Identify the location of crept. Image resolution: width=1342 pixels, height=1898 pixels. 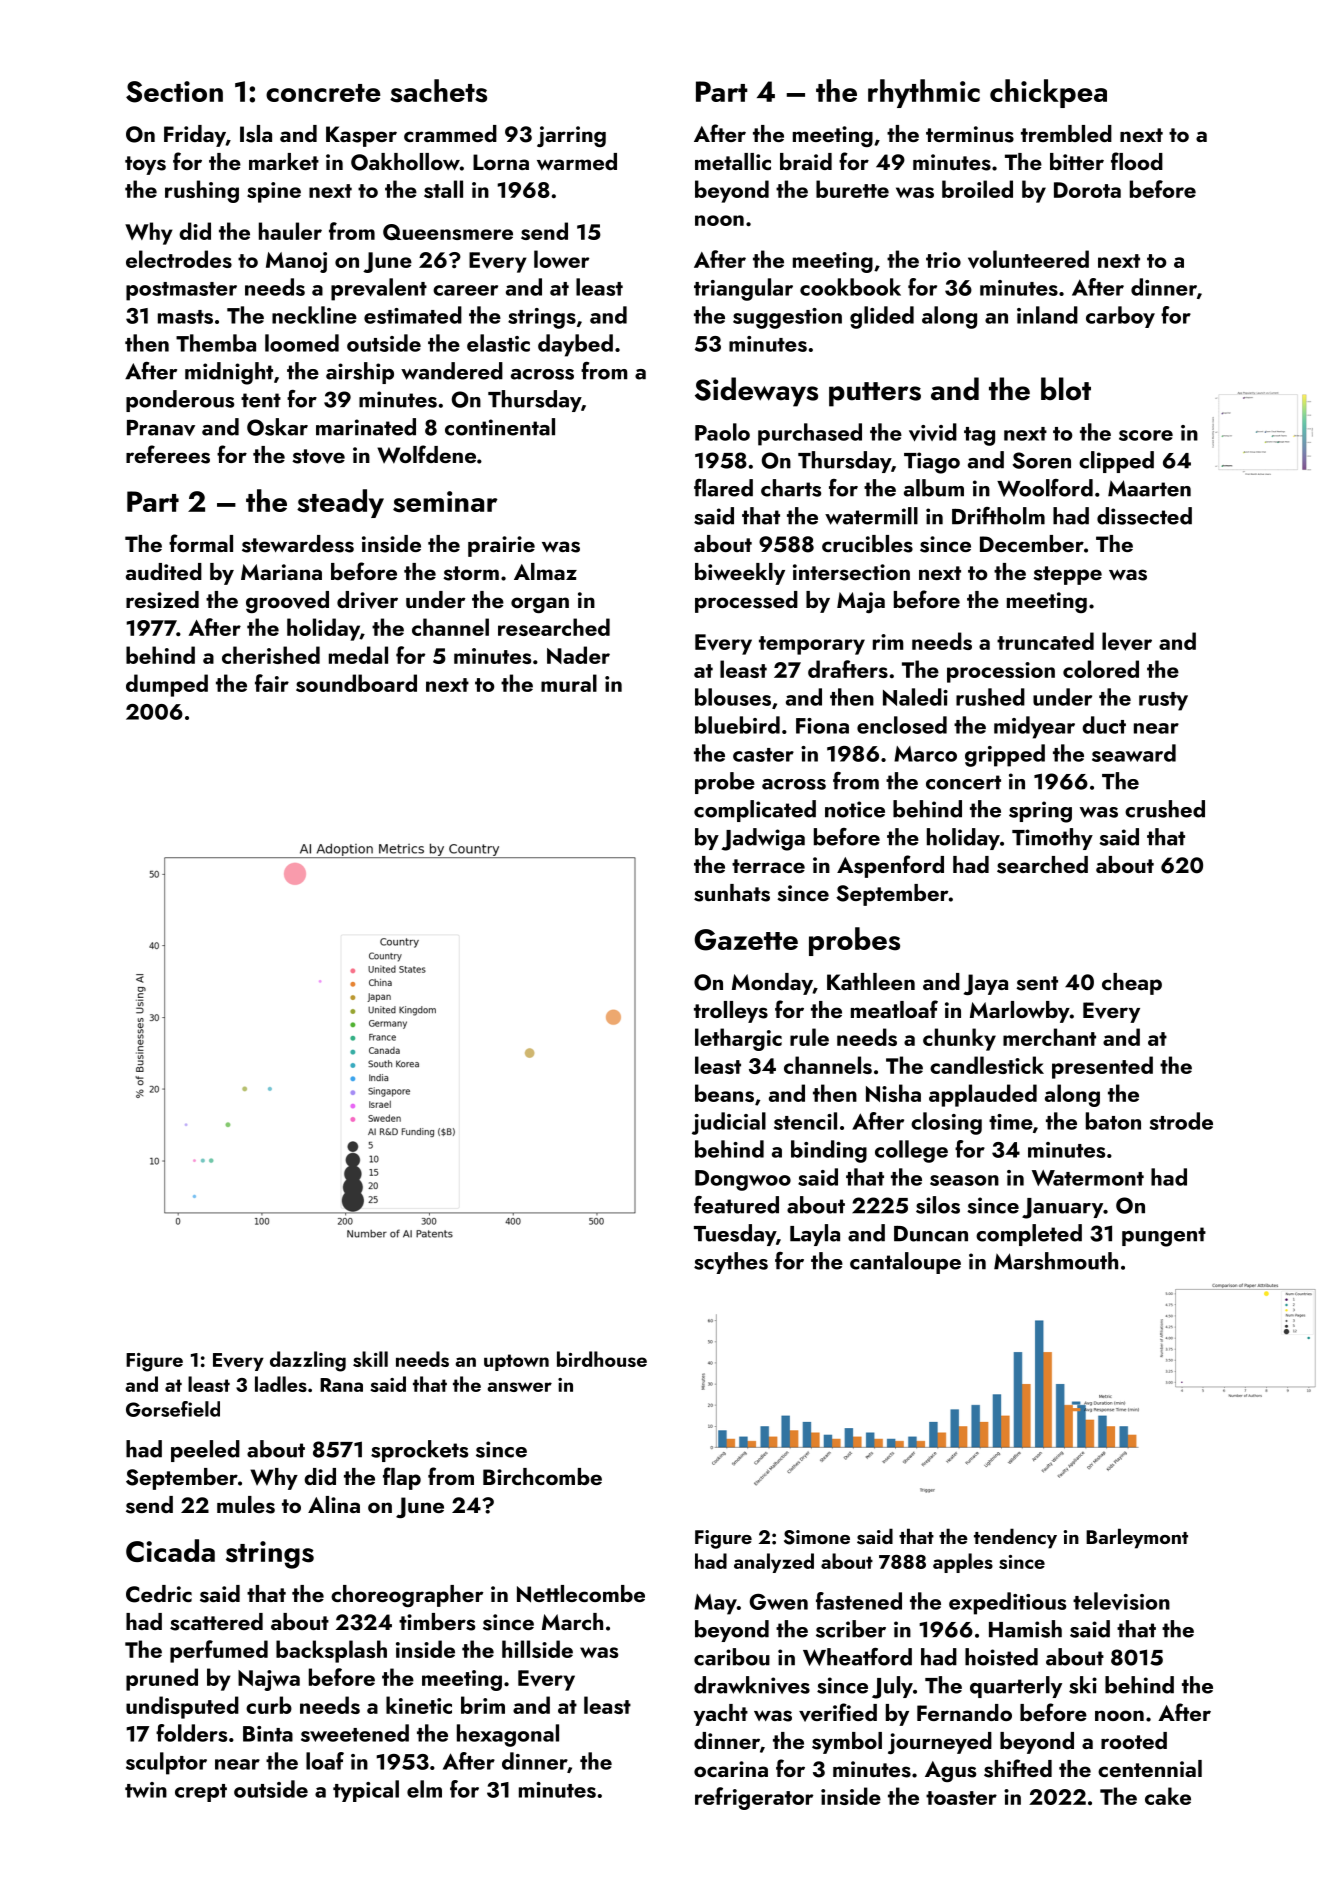
(201, 1793).
